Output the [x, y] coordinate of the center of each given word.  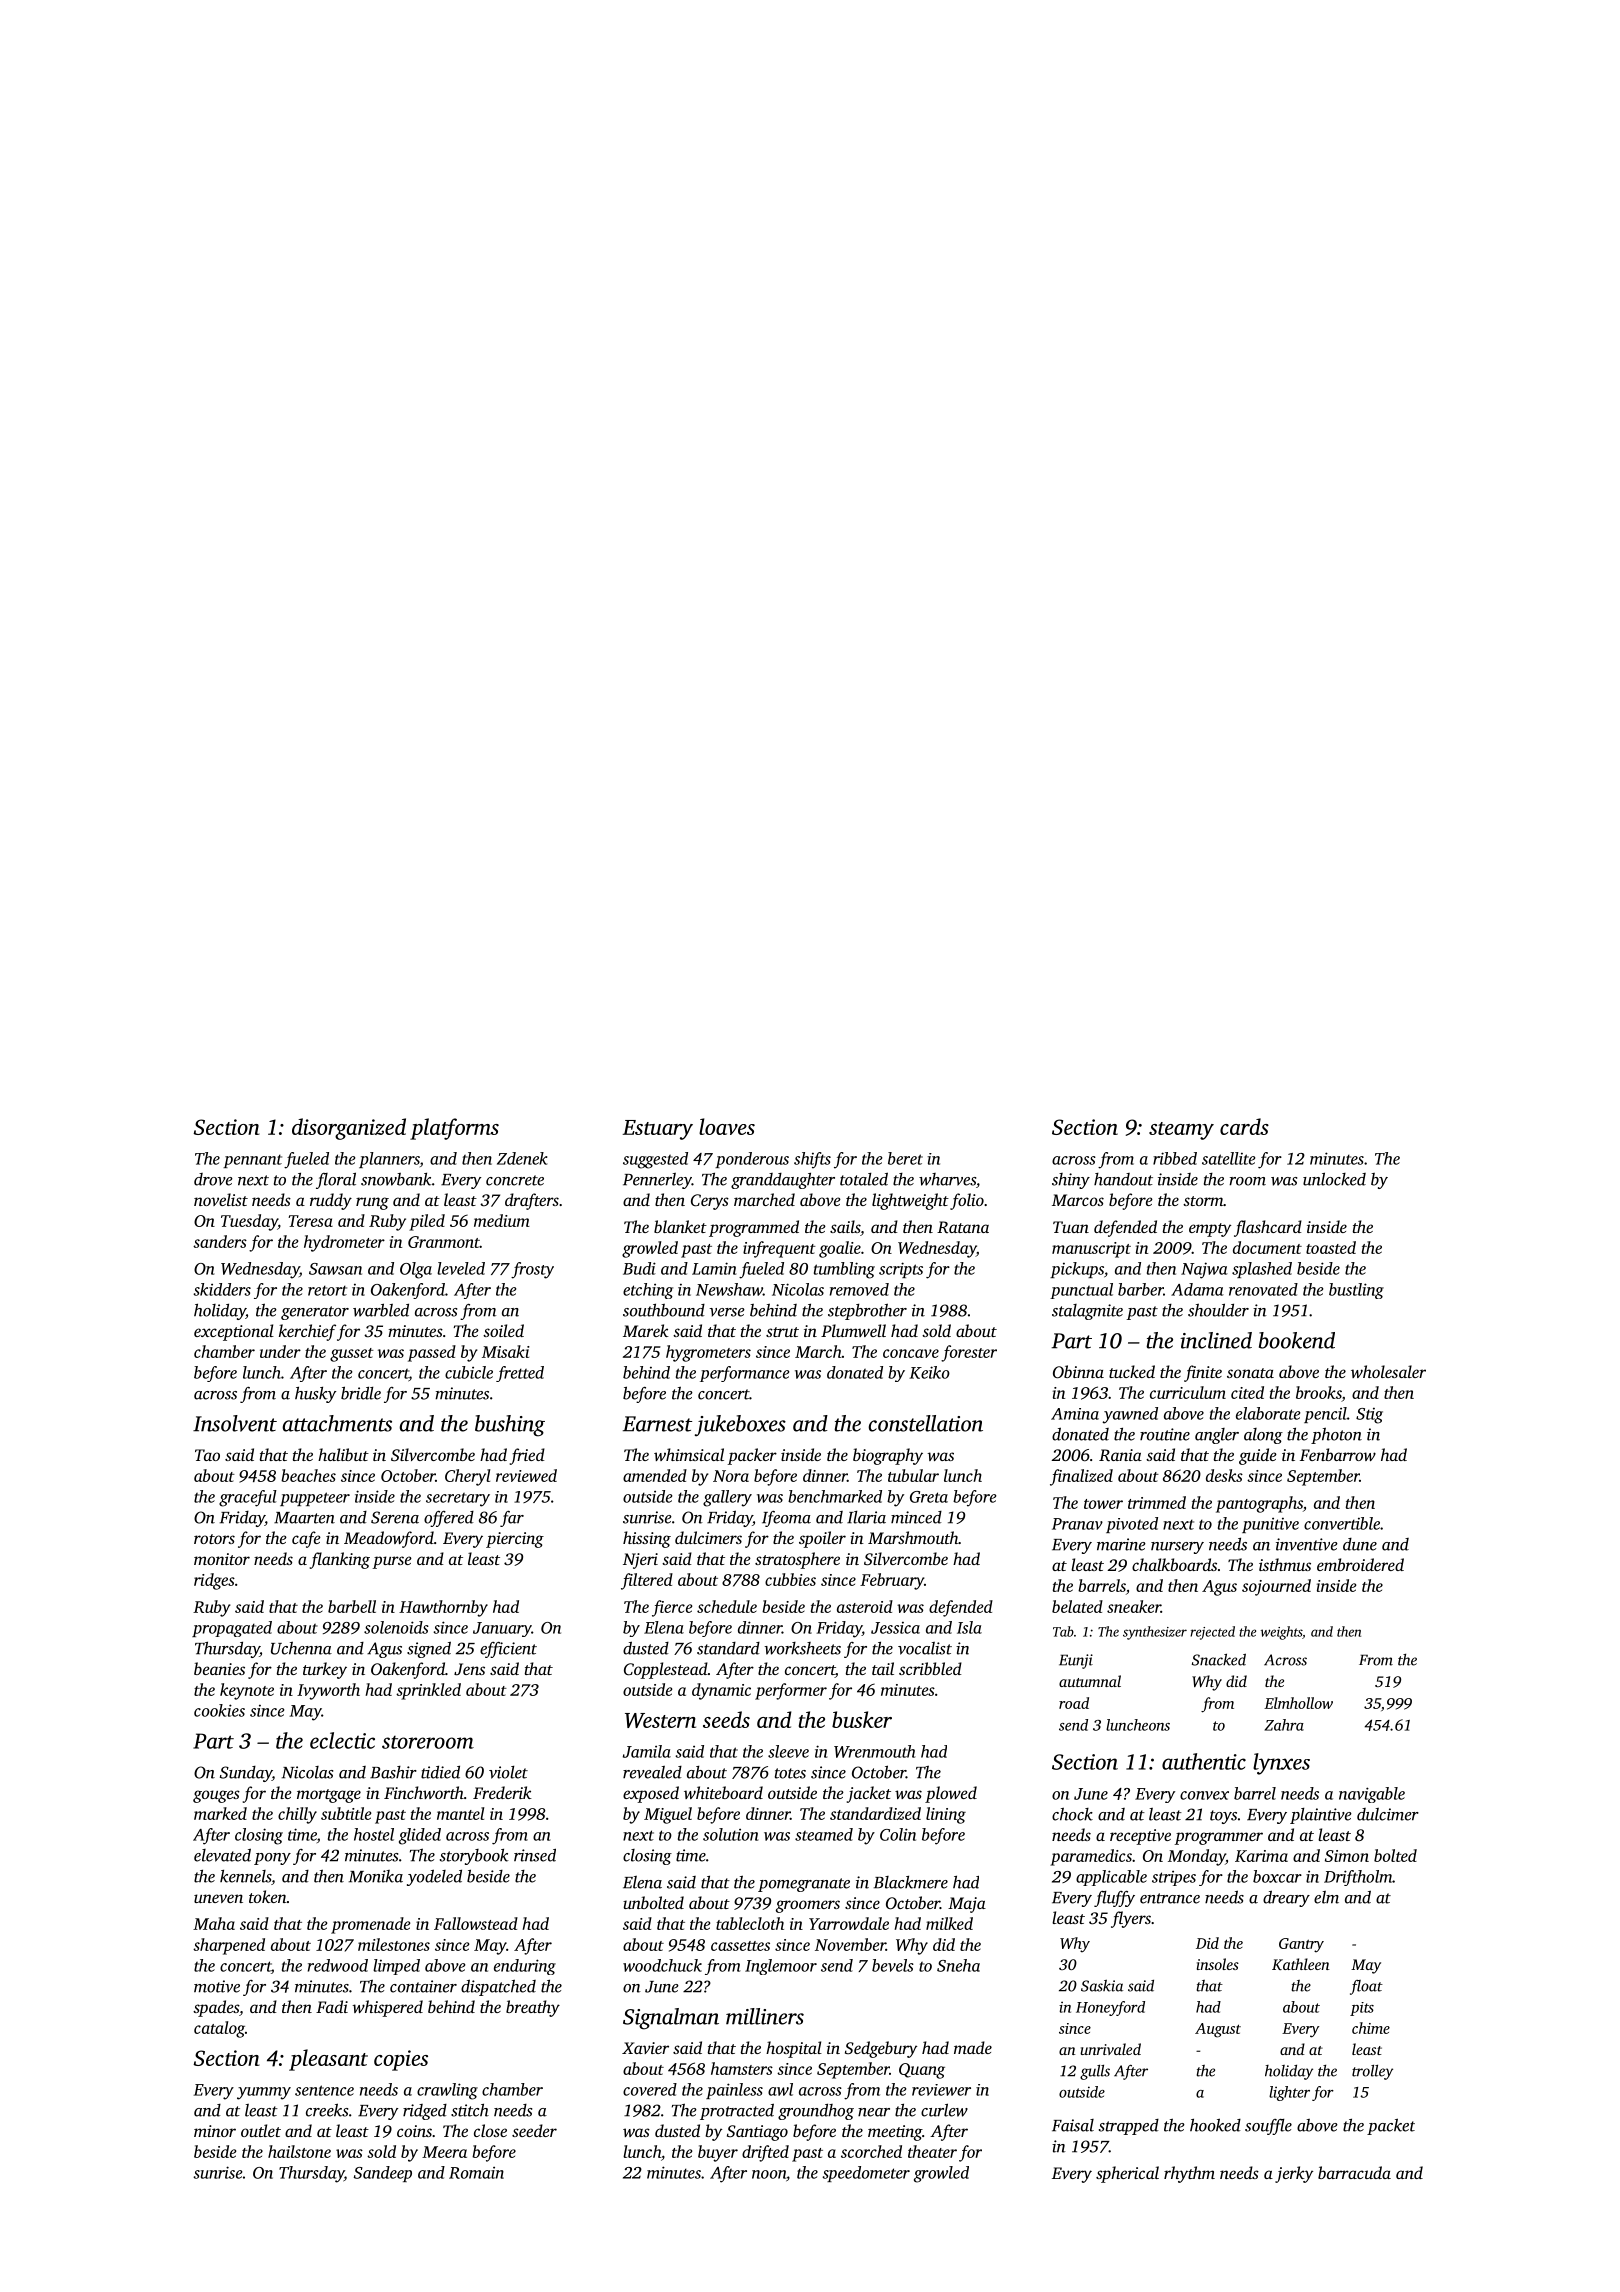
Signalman [671, 2019]
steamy [1181, 1131]
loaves [727, 1126]
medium [502, 1220]
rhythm [1189, 2174]
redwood [338, 1965]
